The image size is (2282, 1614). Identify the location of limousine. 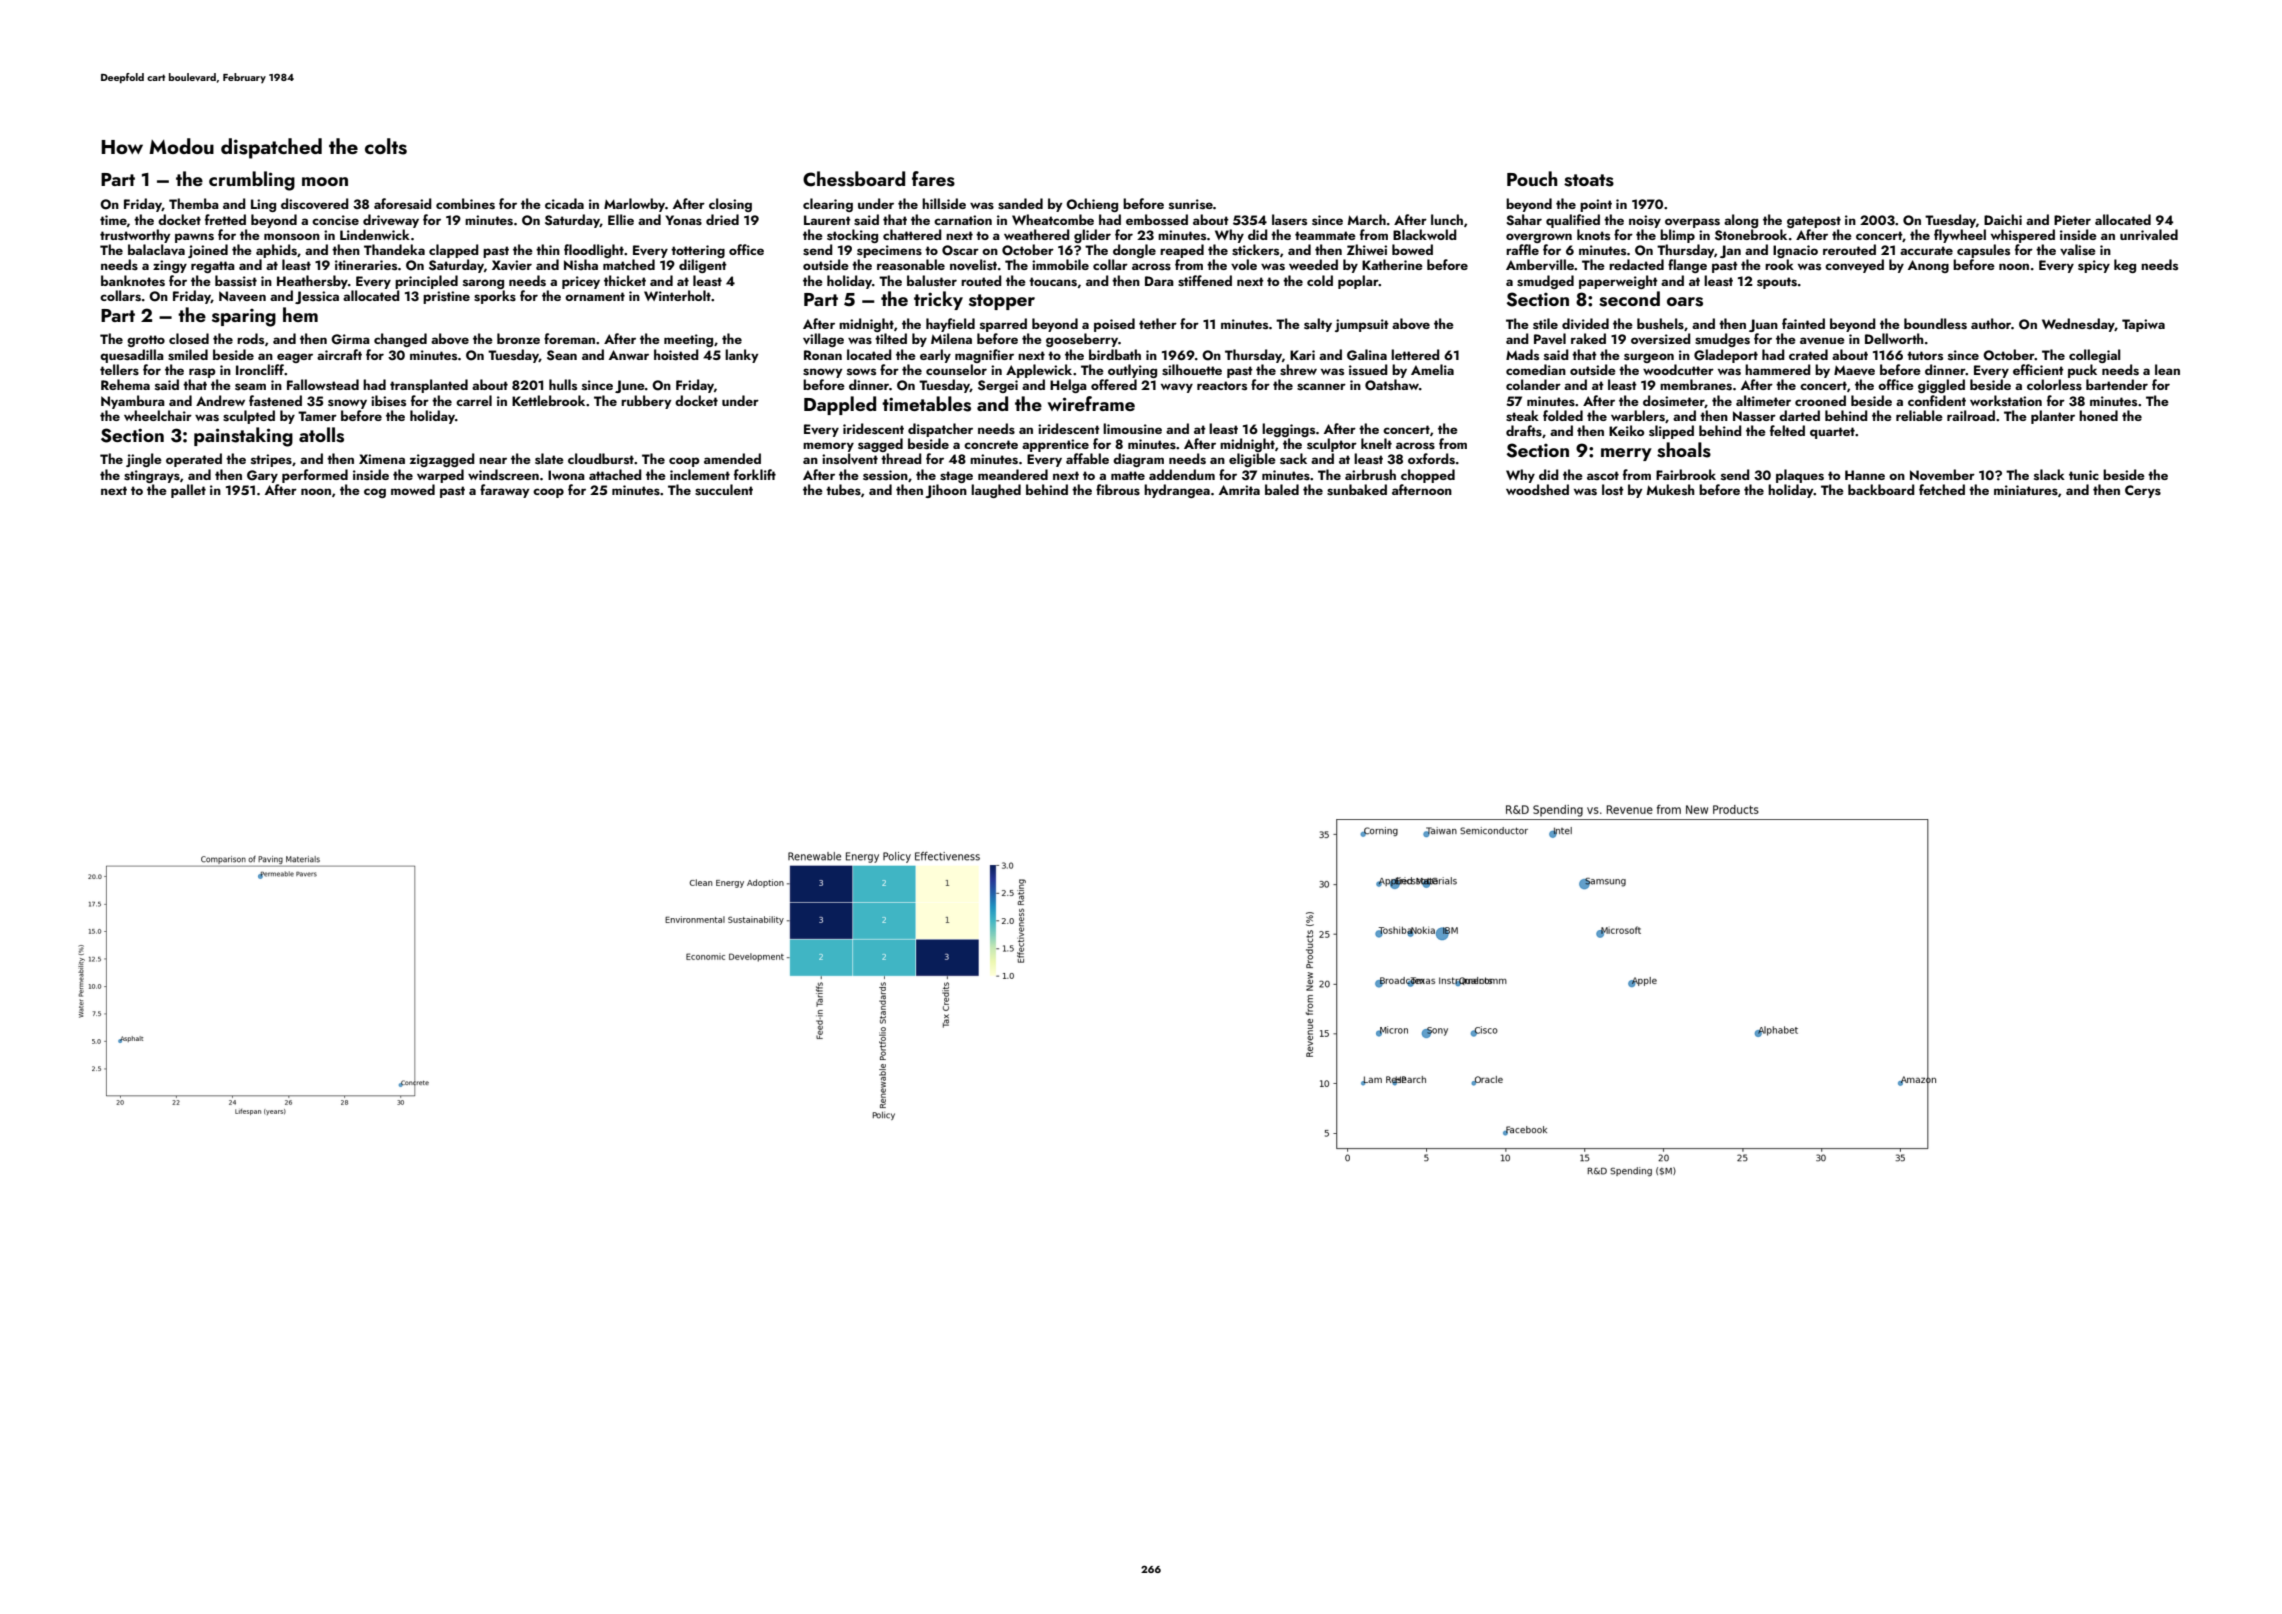
(1132, 429).
